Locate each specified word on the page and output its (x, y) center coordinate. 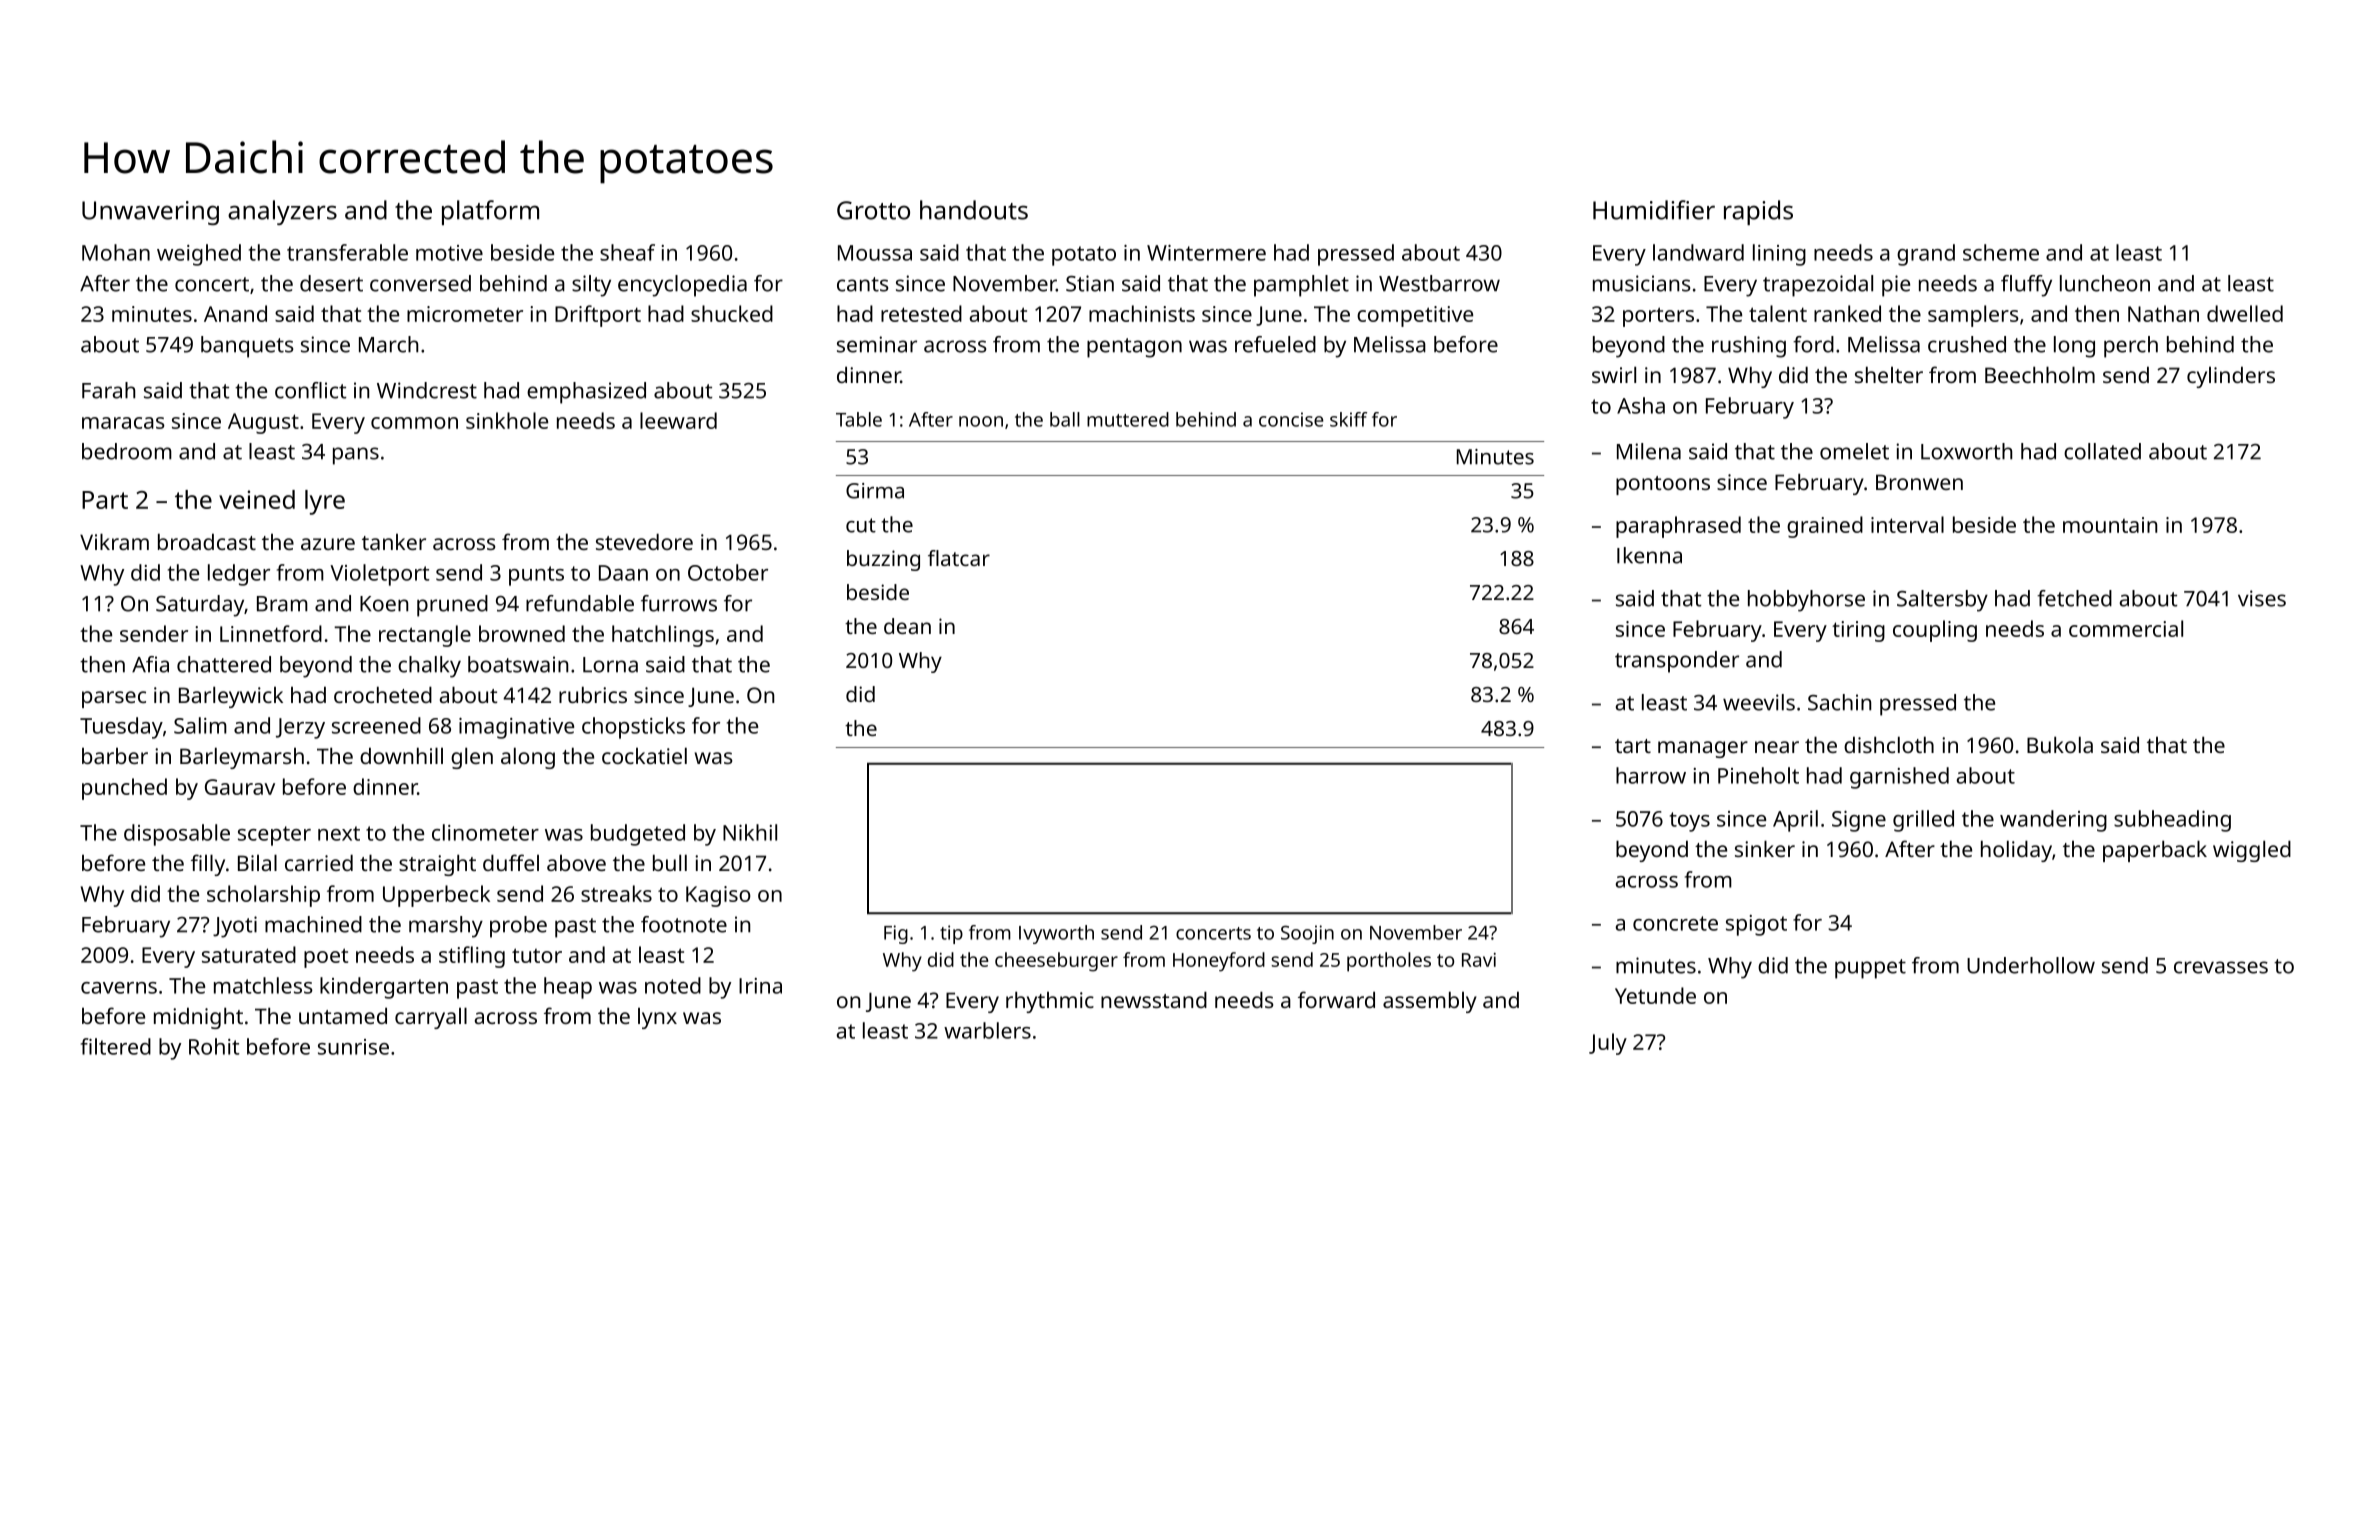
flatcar (959, 558)
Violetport (380, 575)
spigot (1756, 925)
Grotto (873, 210)
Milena (1649, 451)
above (576, 863)
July (1608, 1044)
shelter (1889, 374)
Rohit (214, 1046)
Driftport (598, 316)
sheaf (627, 252)
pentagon (1134, 348)
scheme (2001, 252)
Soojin (1307, 934)
